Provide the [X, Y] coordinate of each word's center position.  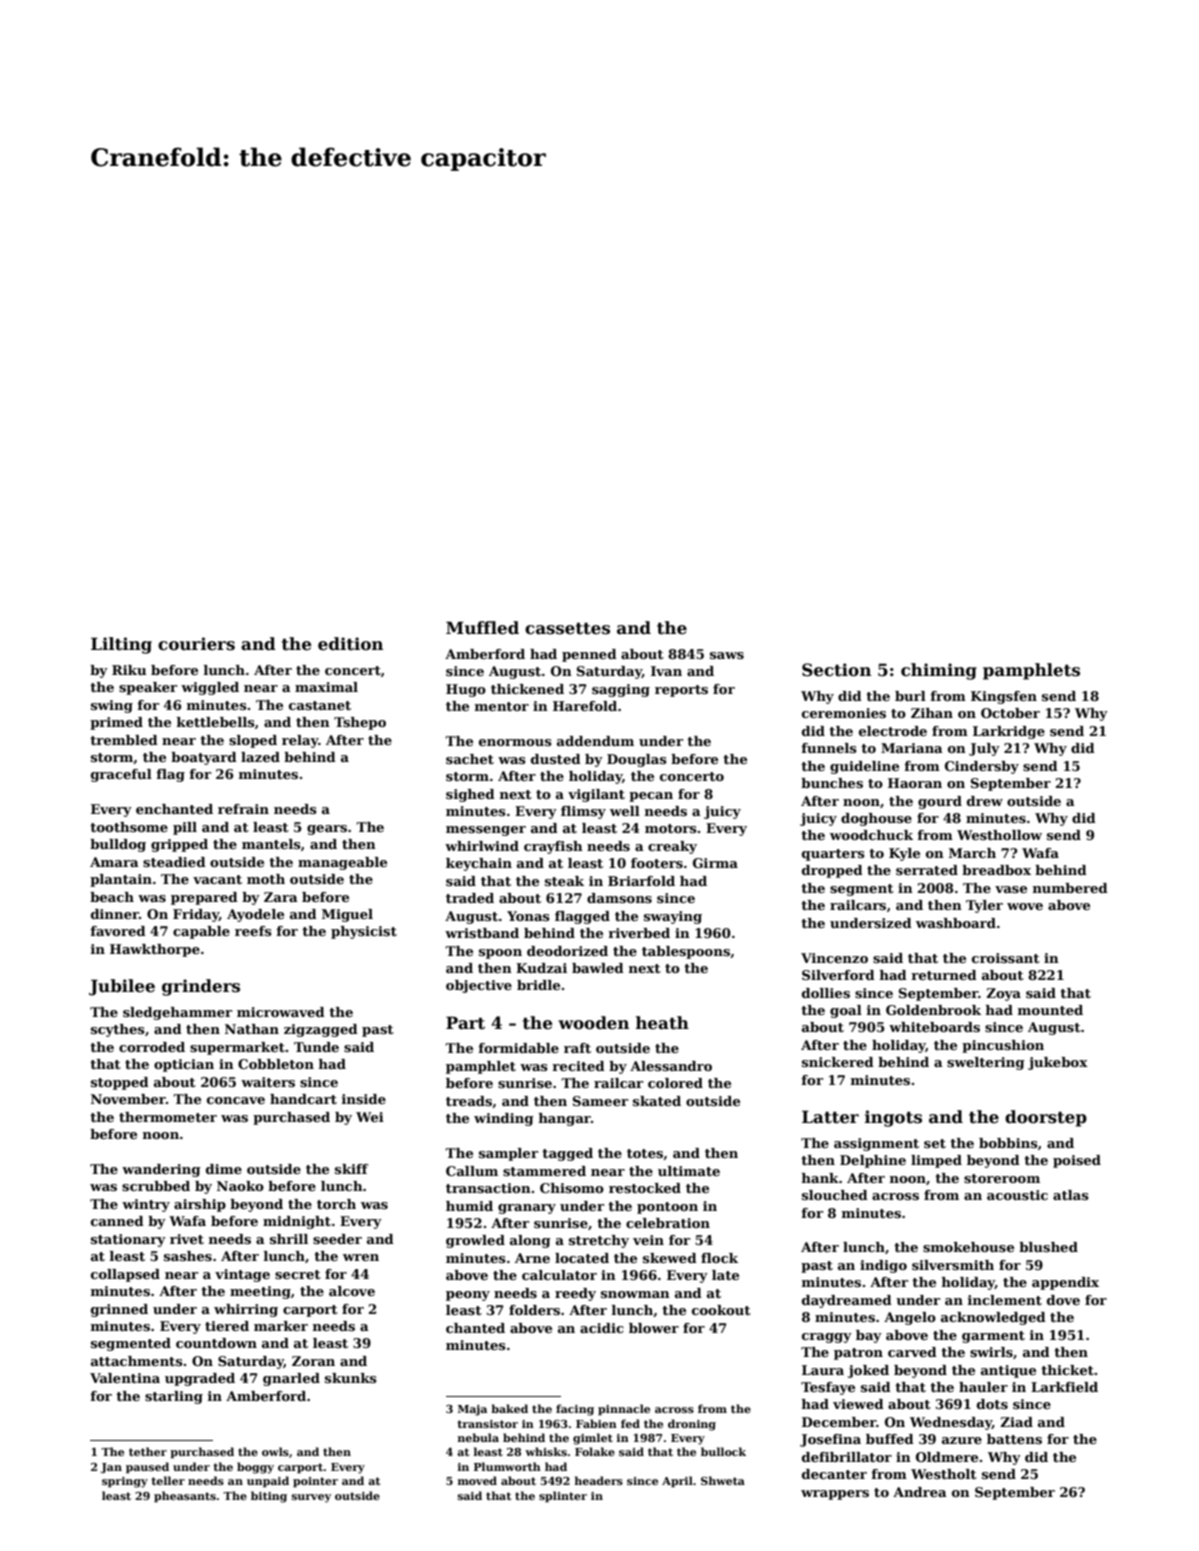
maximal [326, 687]
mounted [1050, 1010]
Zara [281, 897]
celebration [668, 1223]
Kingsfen [1004, 697]
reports [681, 691]
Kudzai [541, 968]
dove [1063, 1300]
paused [147, 1468]
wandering [161, 1170]
